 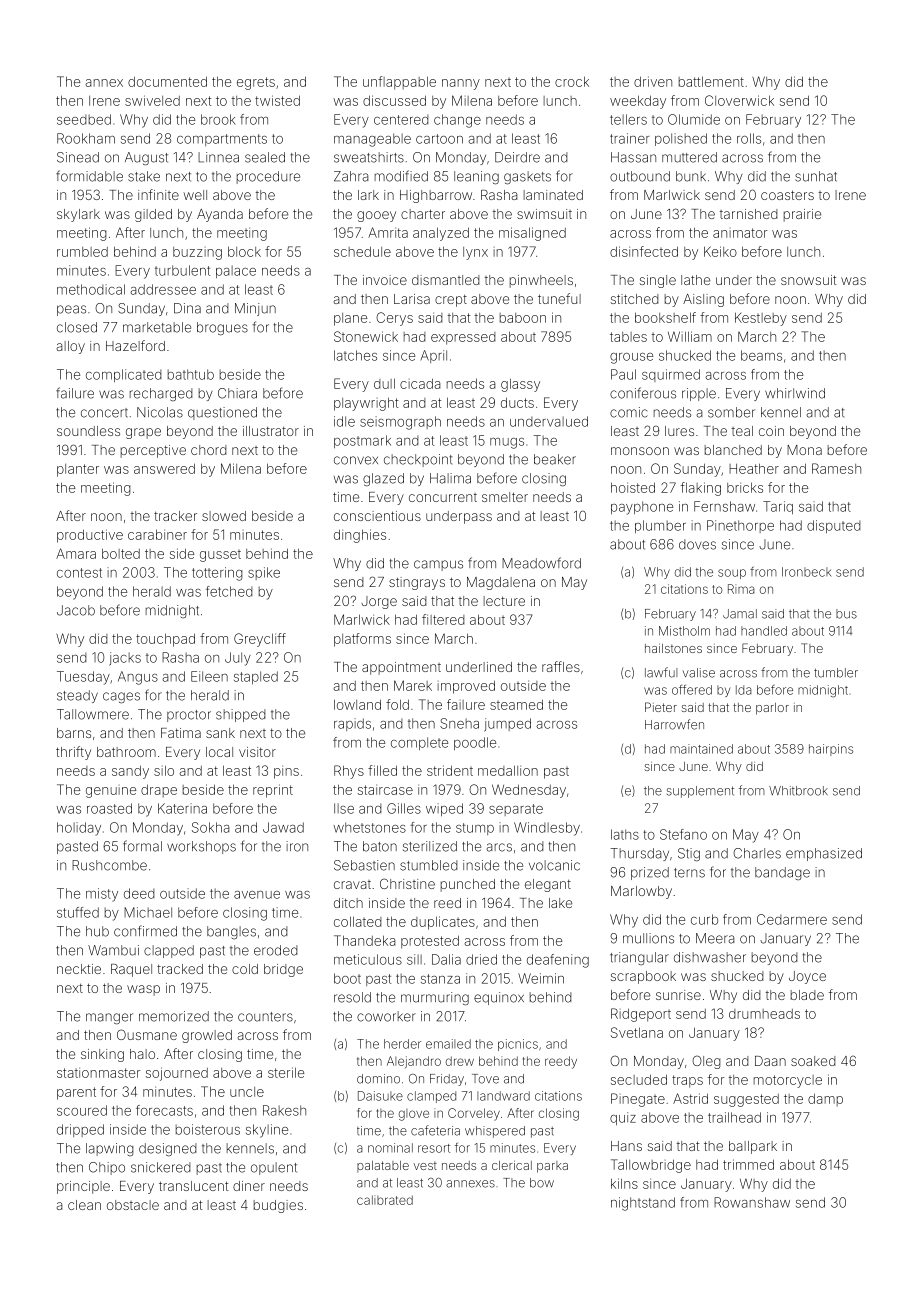 I want to click on Jawad, so click(x=283, y=827).
